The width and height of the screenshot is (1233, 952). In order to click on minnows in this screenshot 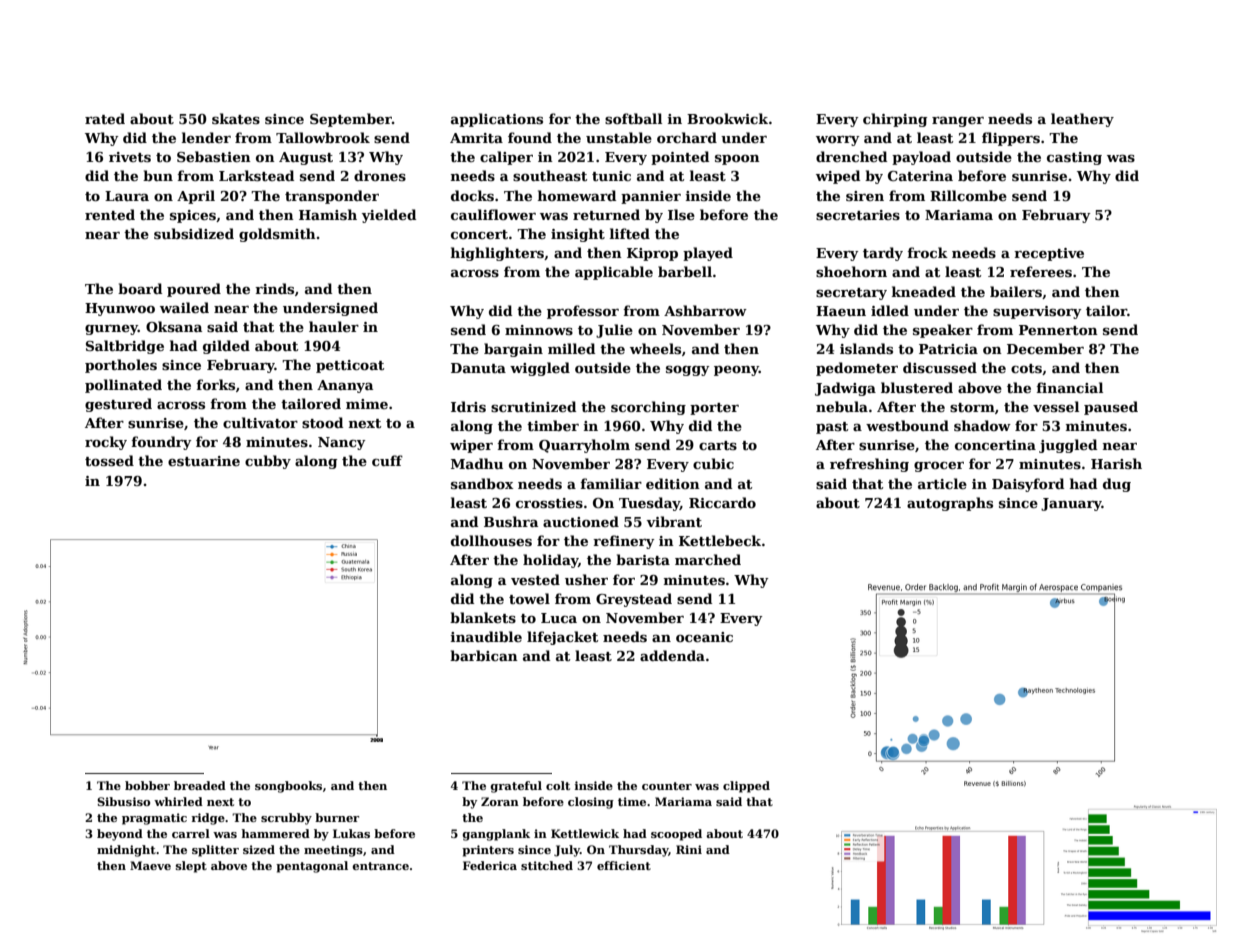, I will do `click(539, 330)`.
